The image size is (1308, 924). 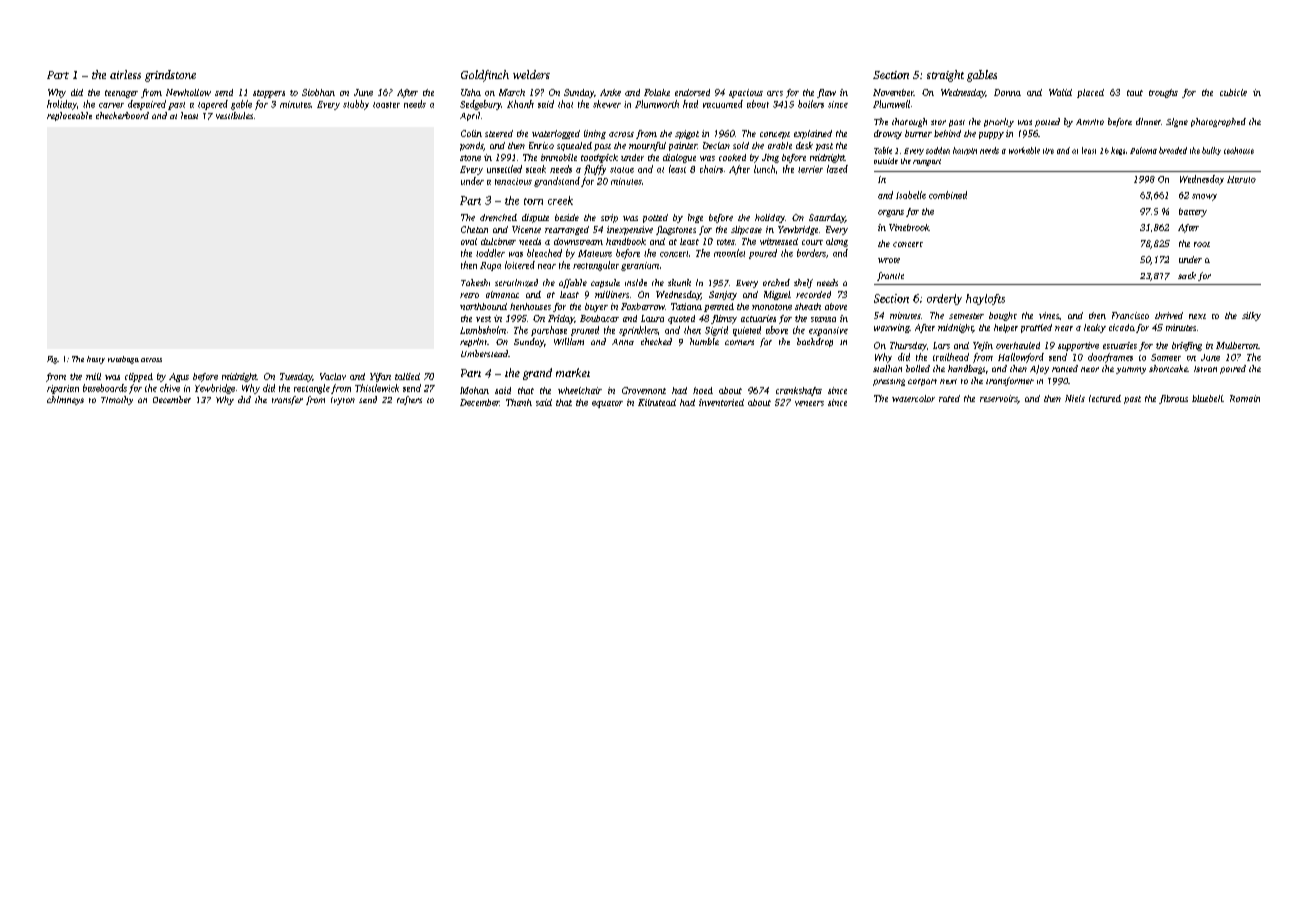 I want to click on sack, so click(x=1187, y=275).
